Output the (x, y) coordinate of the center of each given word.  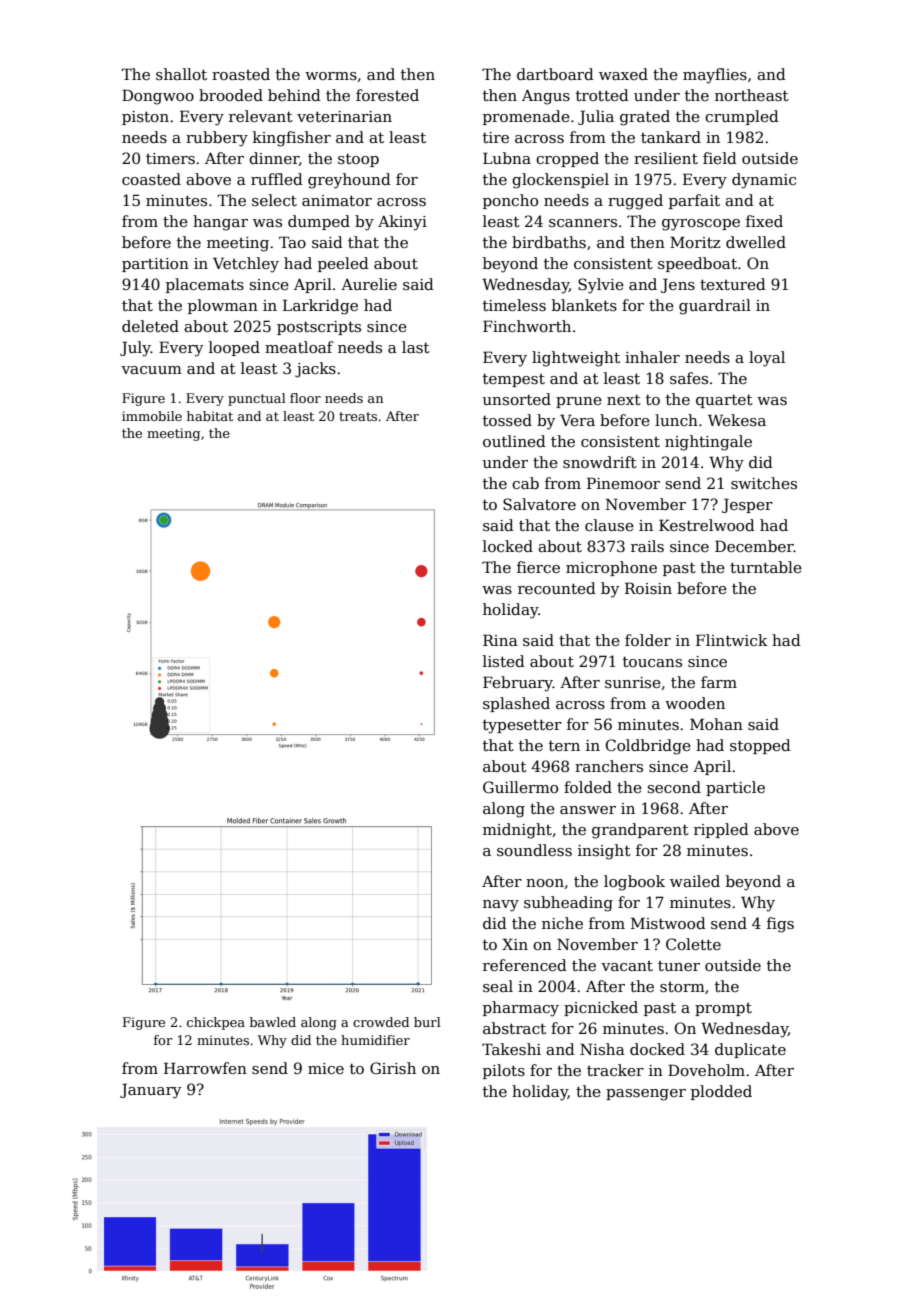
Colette (693, 944)
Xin (515, 944)
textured (733, 284)
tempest (514, 380)
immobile (152, 416)
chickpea (216, 1023)
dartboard (555, 74)
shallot (181, 74)
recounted (557, 588)
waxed (623, 74)
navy (501, 906)
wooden (695, 703)
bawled (273, 1022)
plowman (223, 306)
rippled (721, 830)
